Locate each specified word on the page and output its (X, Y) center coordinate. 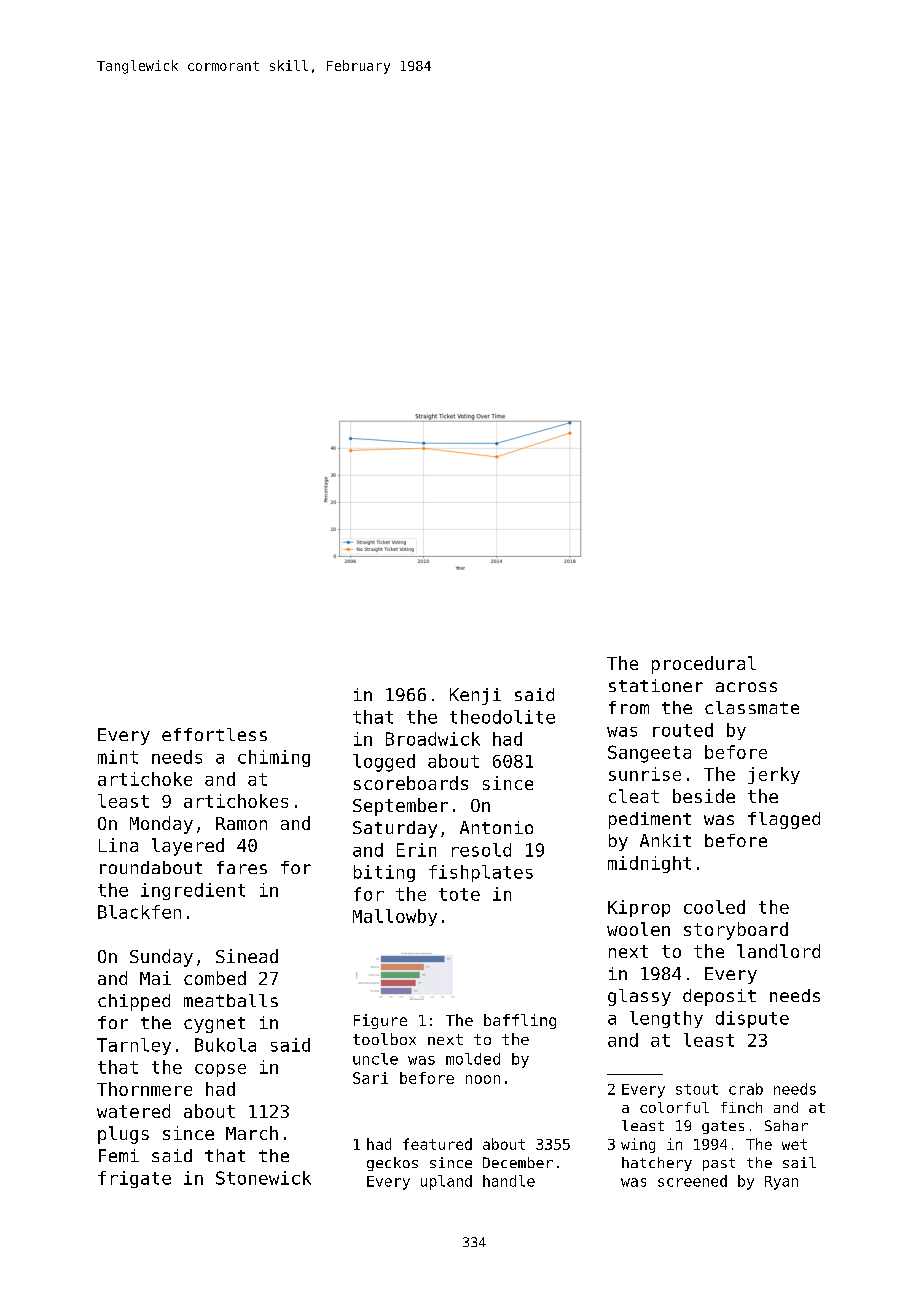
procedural (704, 665)
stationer (656, 685)
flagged (784, 820)
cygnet (214, 1025)
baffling (520, 1021)
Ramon (241, 823)
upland (446, 1182)
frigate (134, 1179)
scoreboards (411, 783)
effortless (214, 734)
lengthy (666, 1019)
